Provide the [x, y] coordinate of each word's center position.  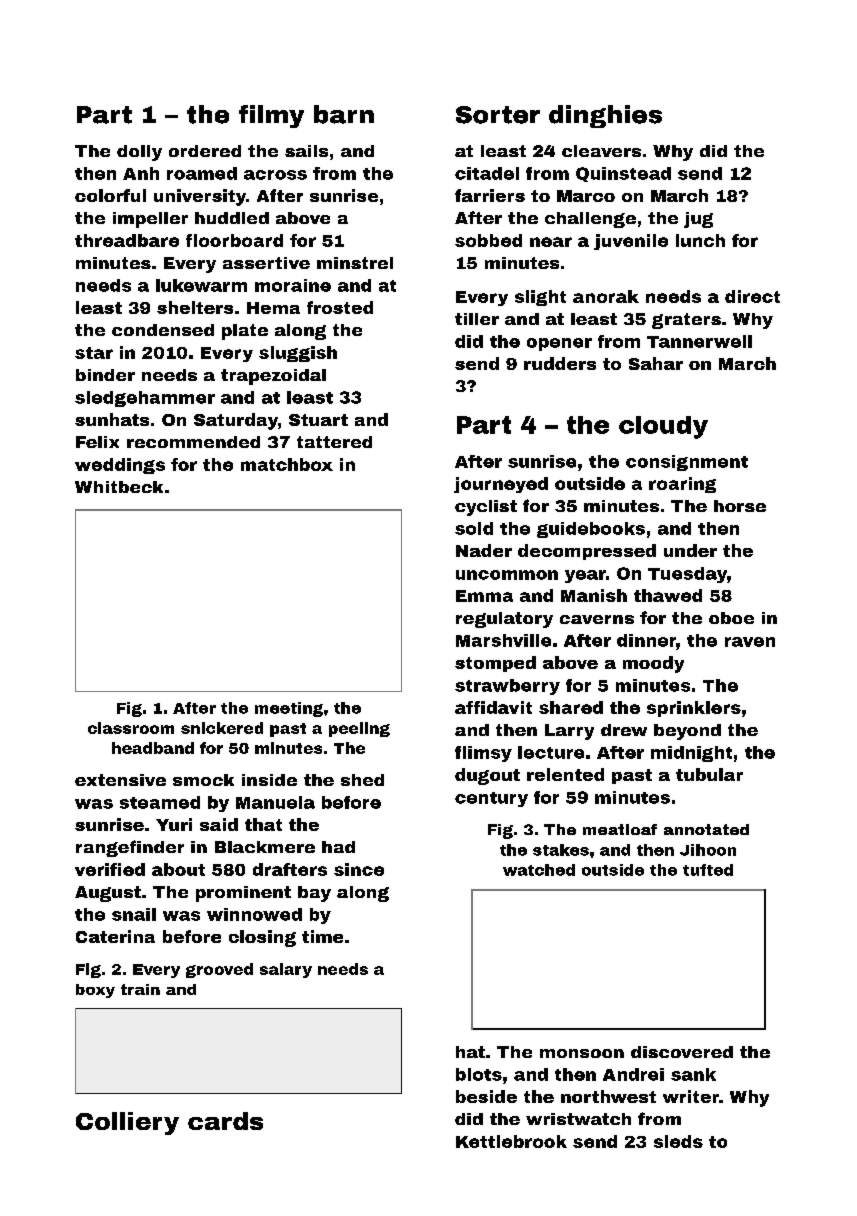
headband [153, 748]
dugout [487, 776]
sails [306, 151]
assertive [266, 263]
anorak [606, 296]
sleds [678, 1141]
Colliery [127, 1123]
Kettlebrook [511, 1141]
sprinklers [694, 709]
